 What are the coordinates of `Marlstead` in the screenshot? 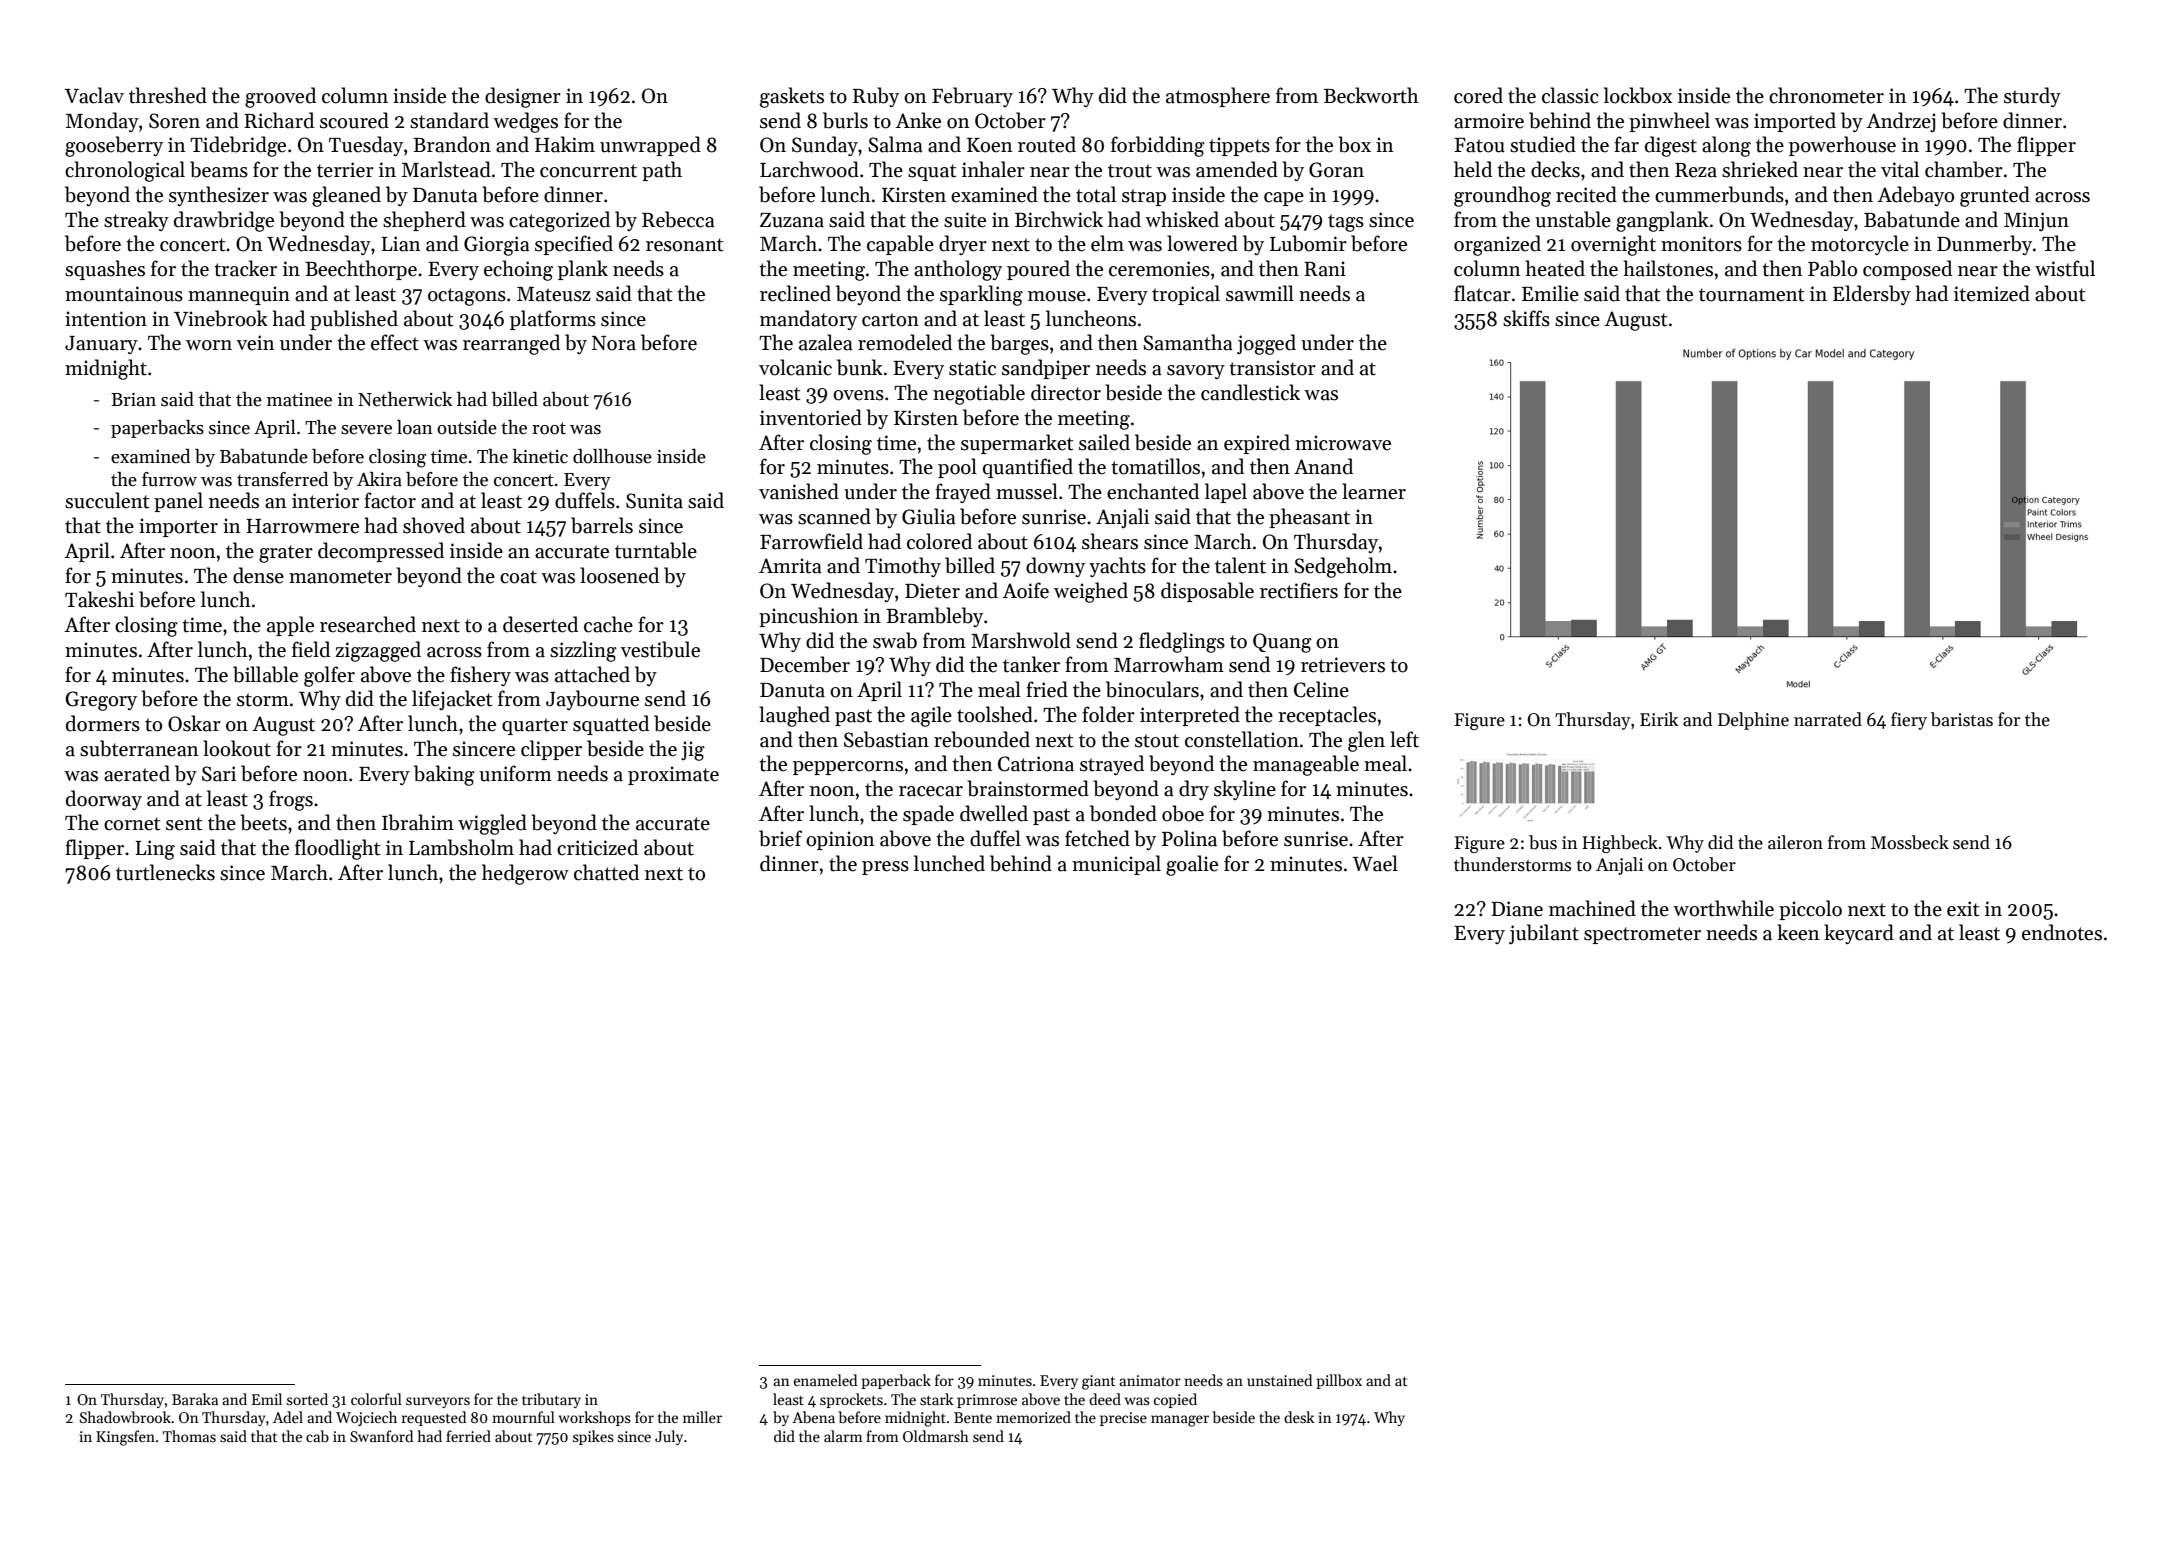 It's located at (446, 169).
